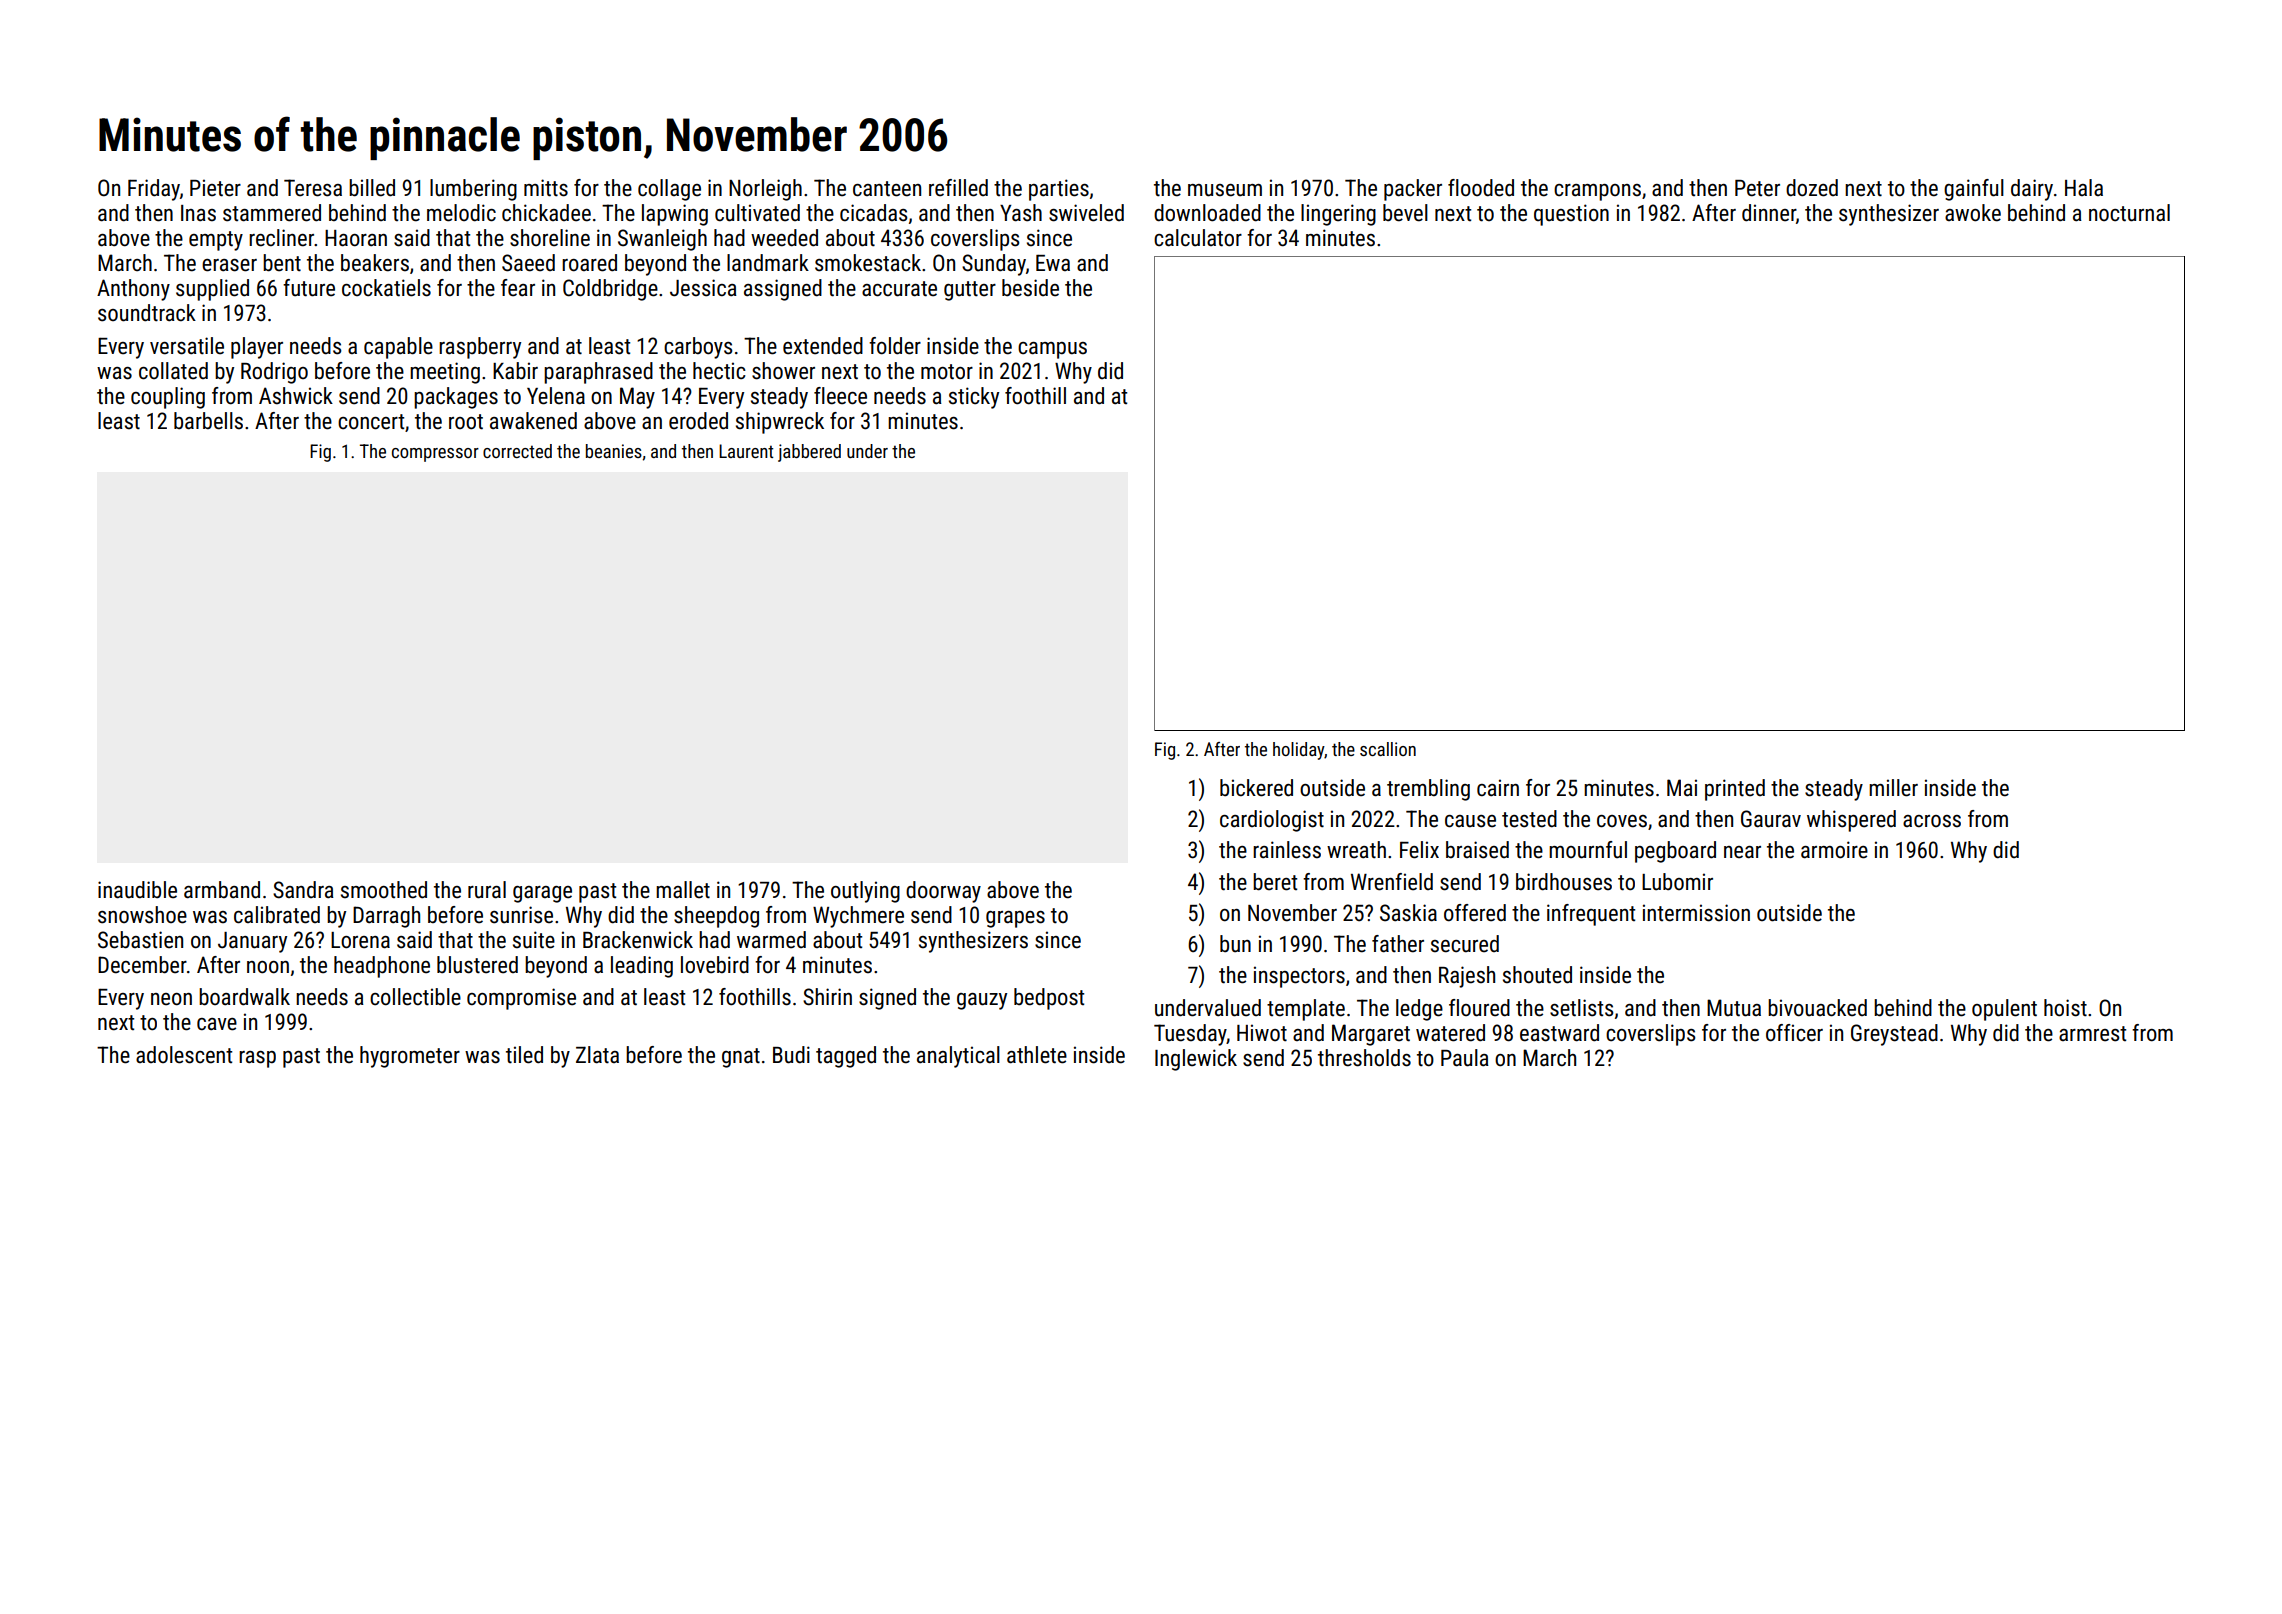 This image has width=2282, height=1614. What do you see at coordinates (809, 453) in the image?
I see `jabbered` at bounding box center [809, 453].
